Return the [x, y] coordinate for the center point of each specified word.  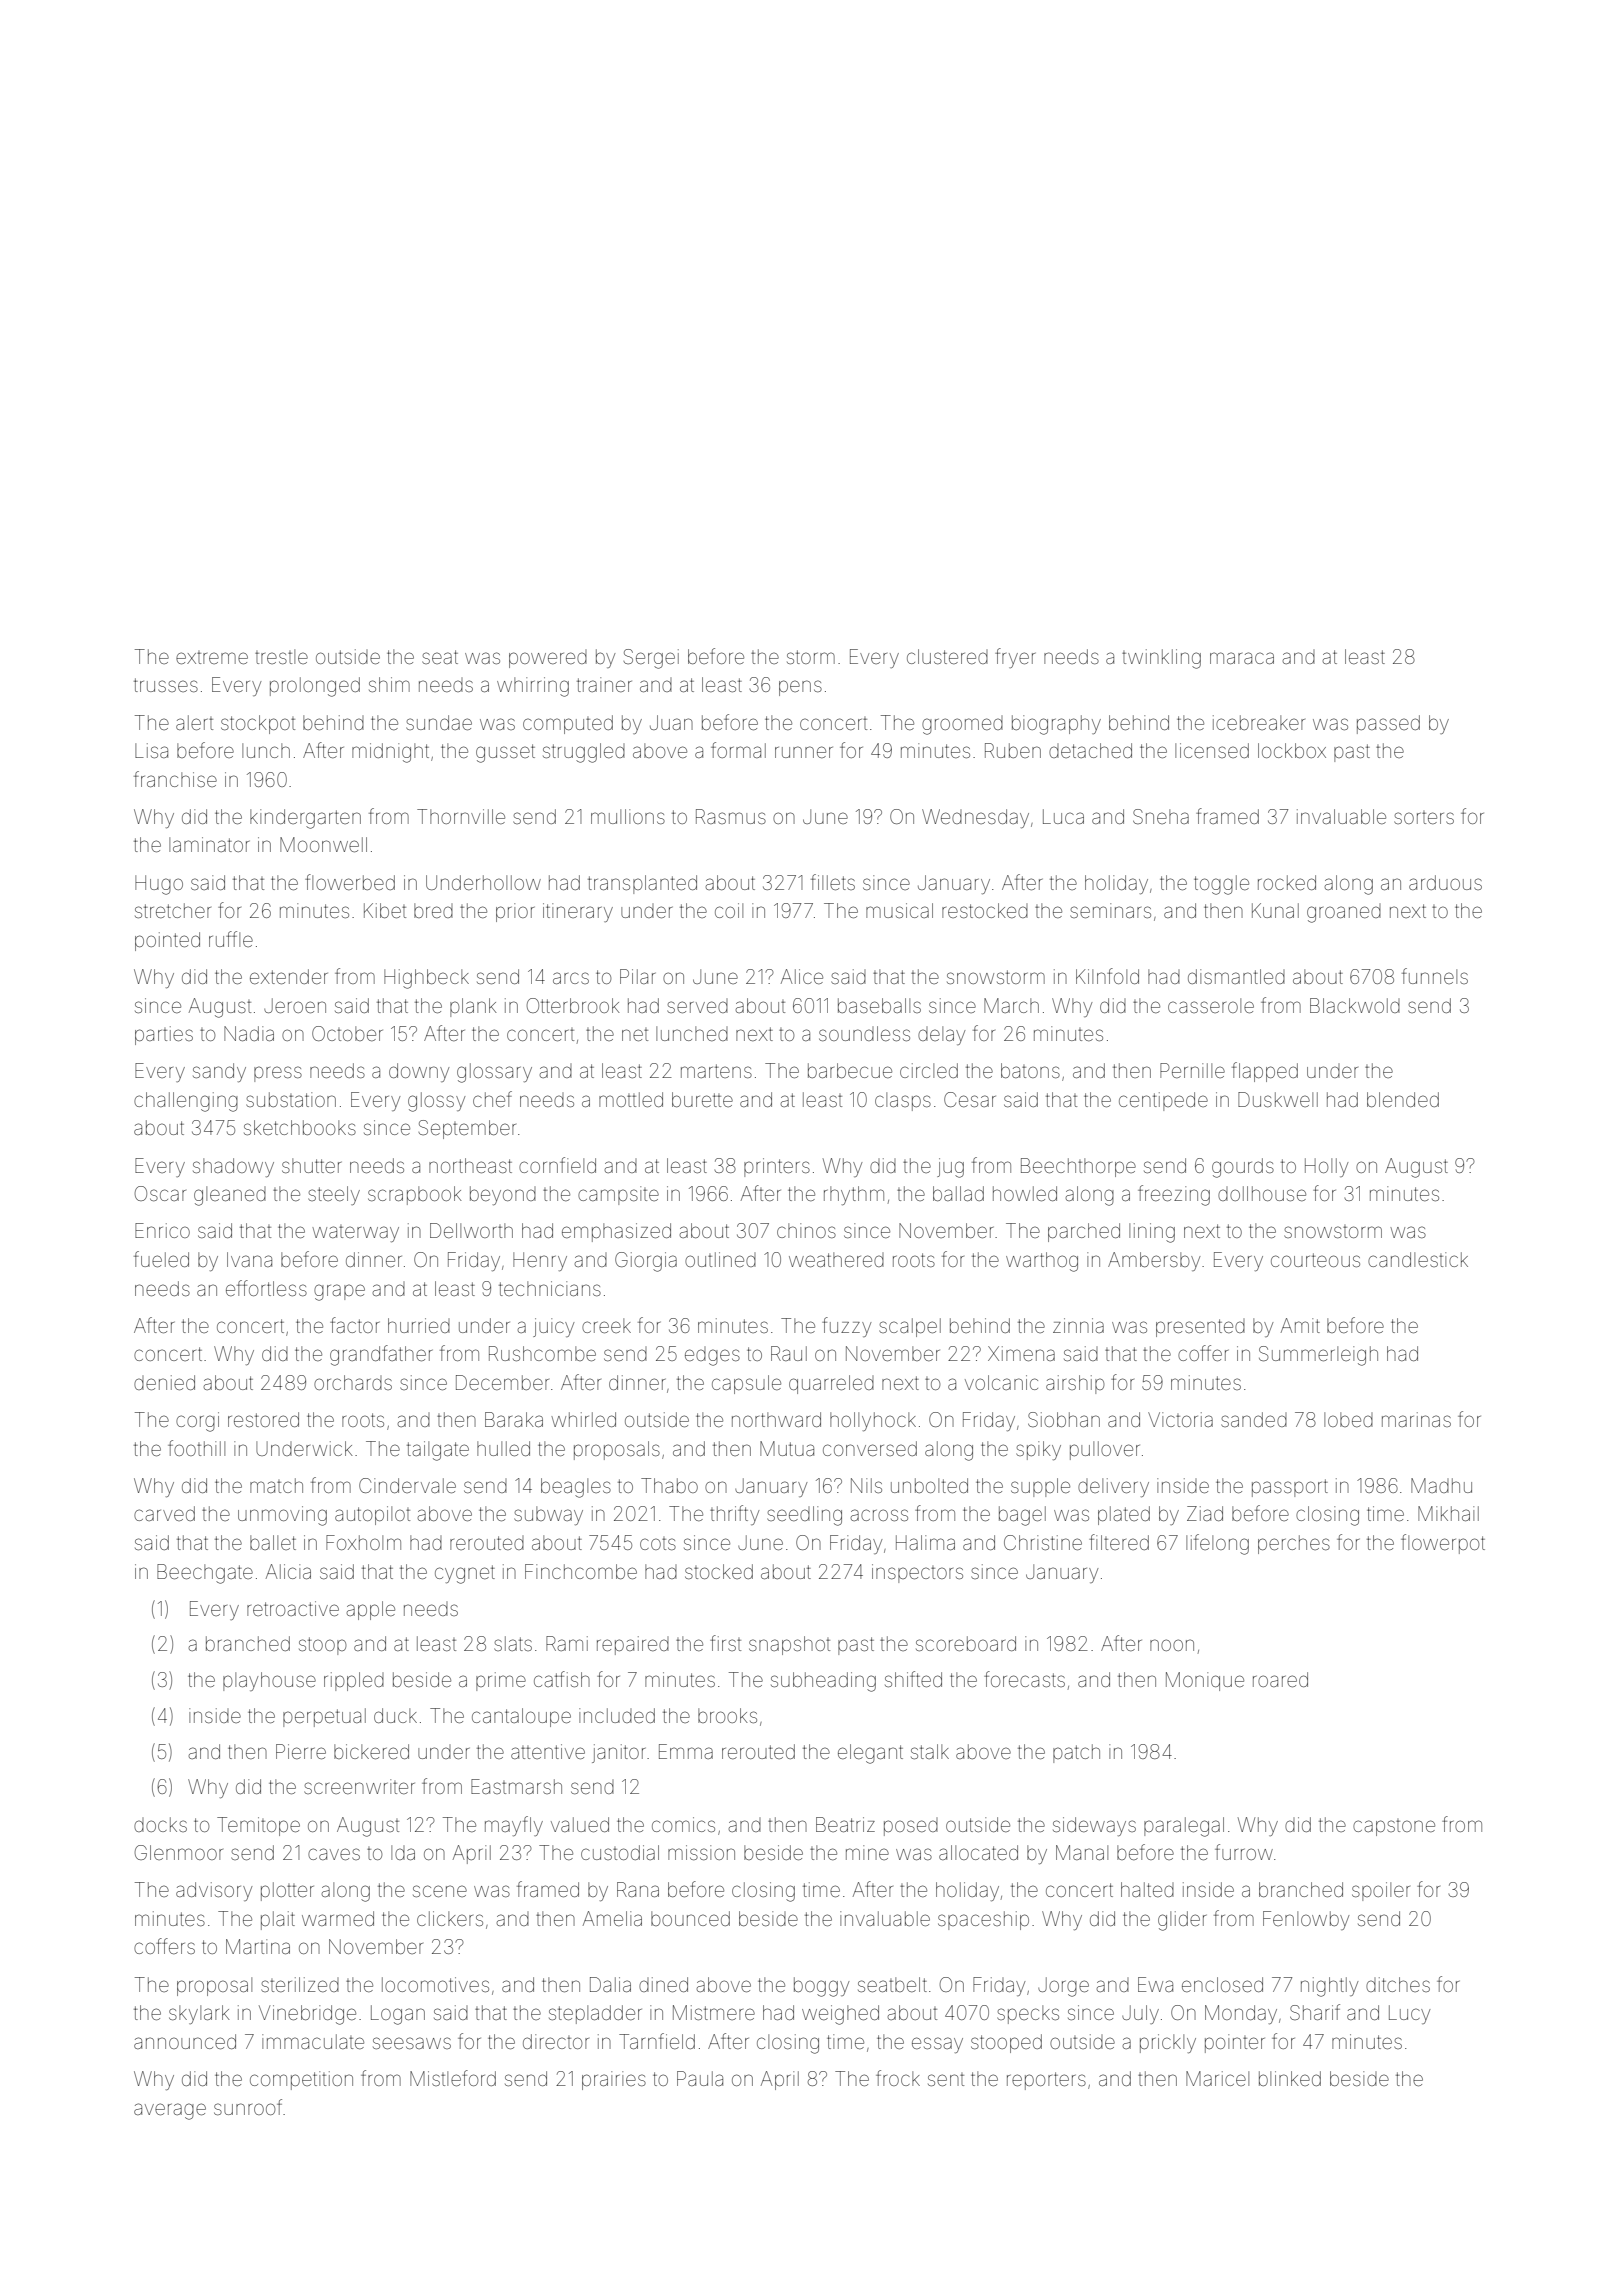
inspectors [917, 1573]
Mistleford [453, 2078]
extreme [212, 657]
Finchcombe [581, 1571]
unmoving [282, 1516]
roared [1280, 1679]
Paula [700, 2078]
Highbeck [426, 979]
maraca [1242, 658]
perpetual [324, 1717]
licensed [1212, 750]
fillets [833, 882]
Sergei [651, 659]
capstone [1394, 1827]
